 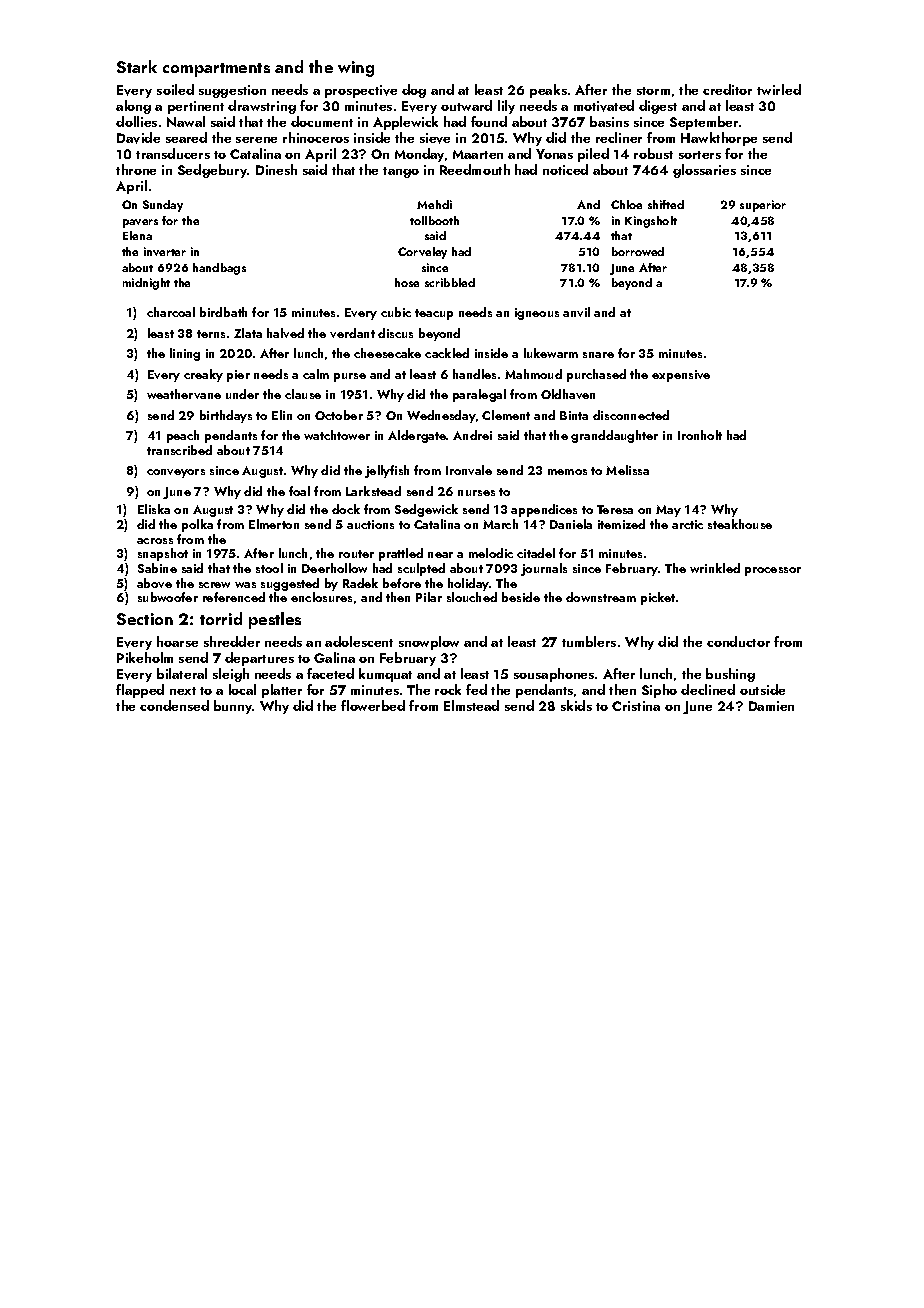 What do you see at coordinates (154, 583) in the screenshot?
I see `above` at bounding box center [154, 583].
